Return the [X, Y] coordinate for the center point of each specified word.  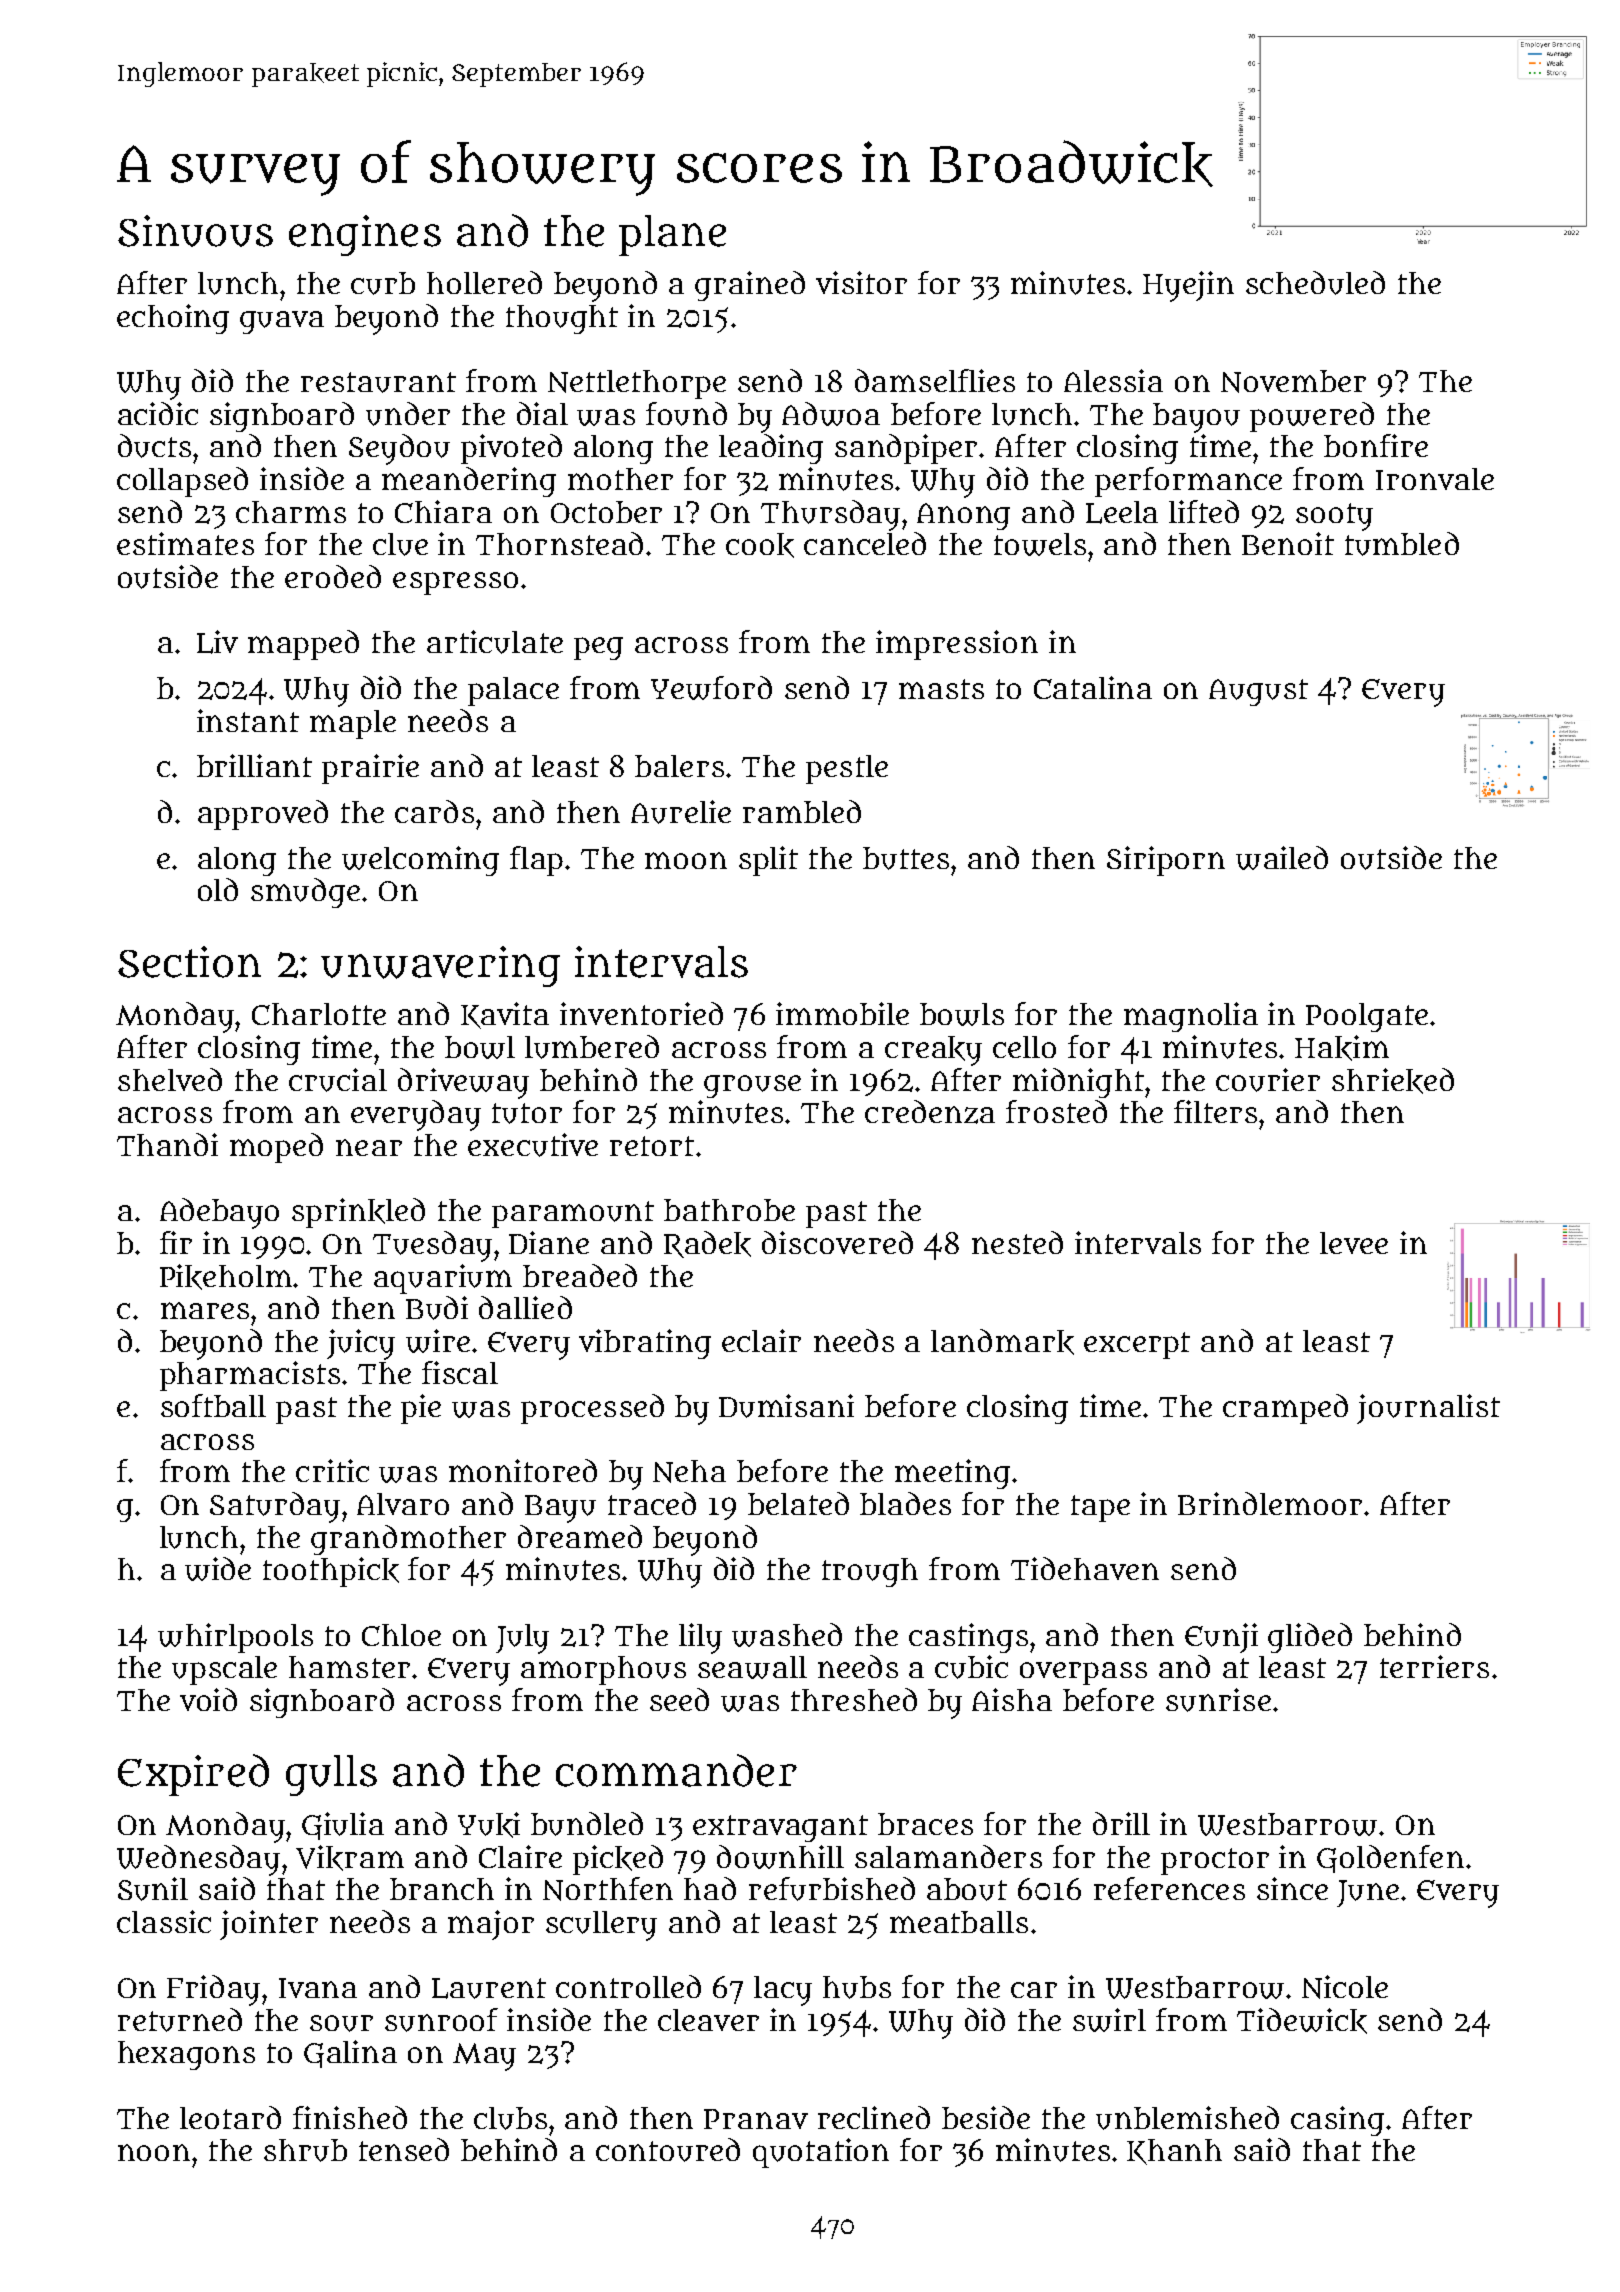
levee [1354, 1243]
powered [1312, 417]
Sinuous [195, 231]
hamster [349, 1667]
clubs [510, 2118]
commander [676, 1770]
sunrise [1218, 1700]
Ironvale [1435, 479]
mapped [303, 645]
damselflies [935, 380]
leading [771, 449]
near [369, 1147]
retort [652, 1146]
